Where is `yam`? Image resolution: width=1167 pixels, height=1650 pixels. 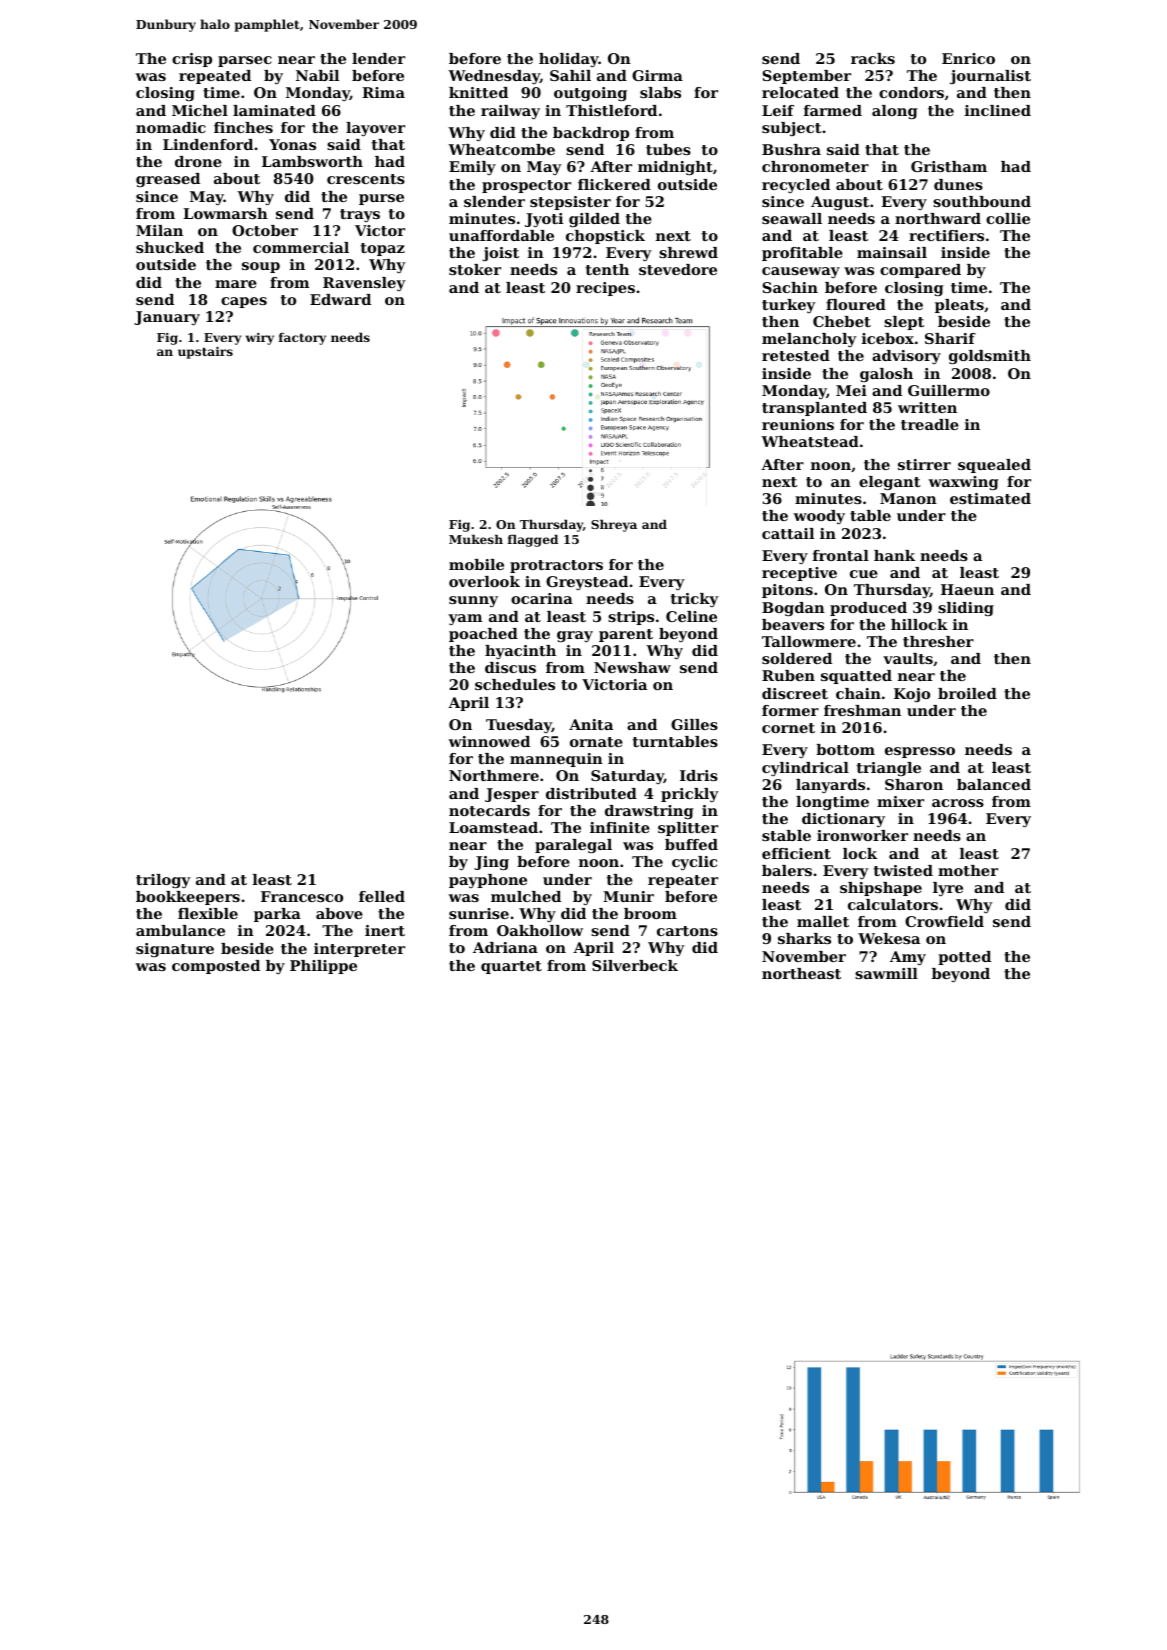
yam is located at coordinates (465, 619).
